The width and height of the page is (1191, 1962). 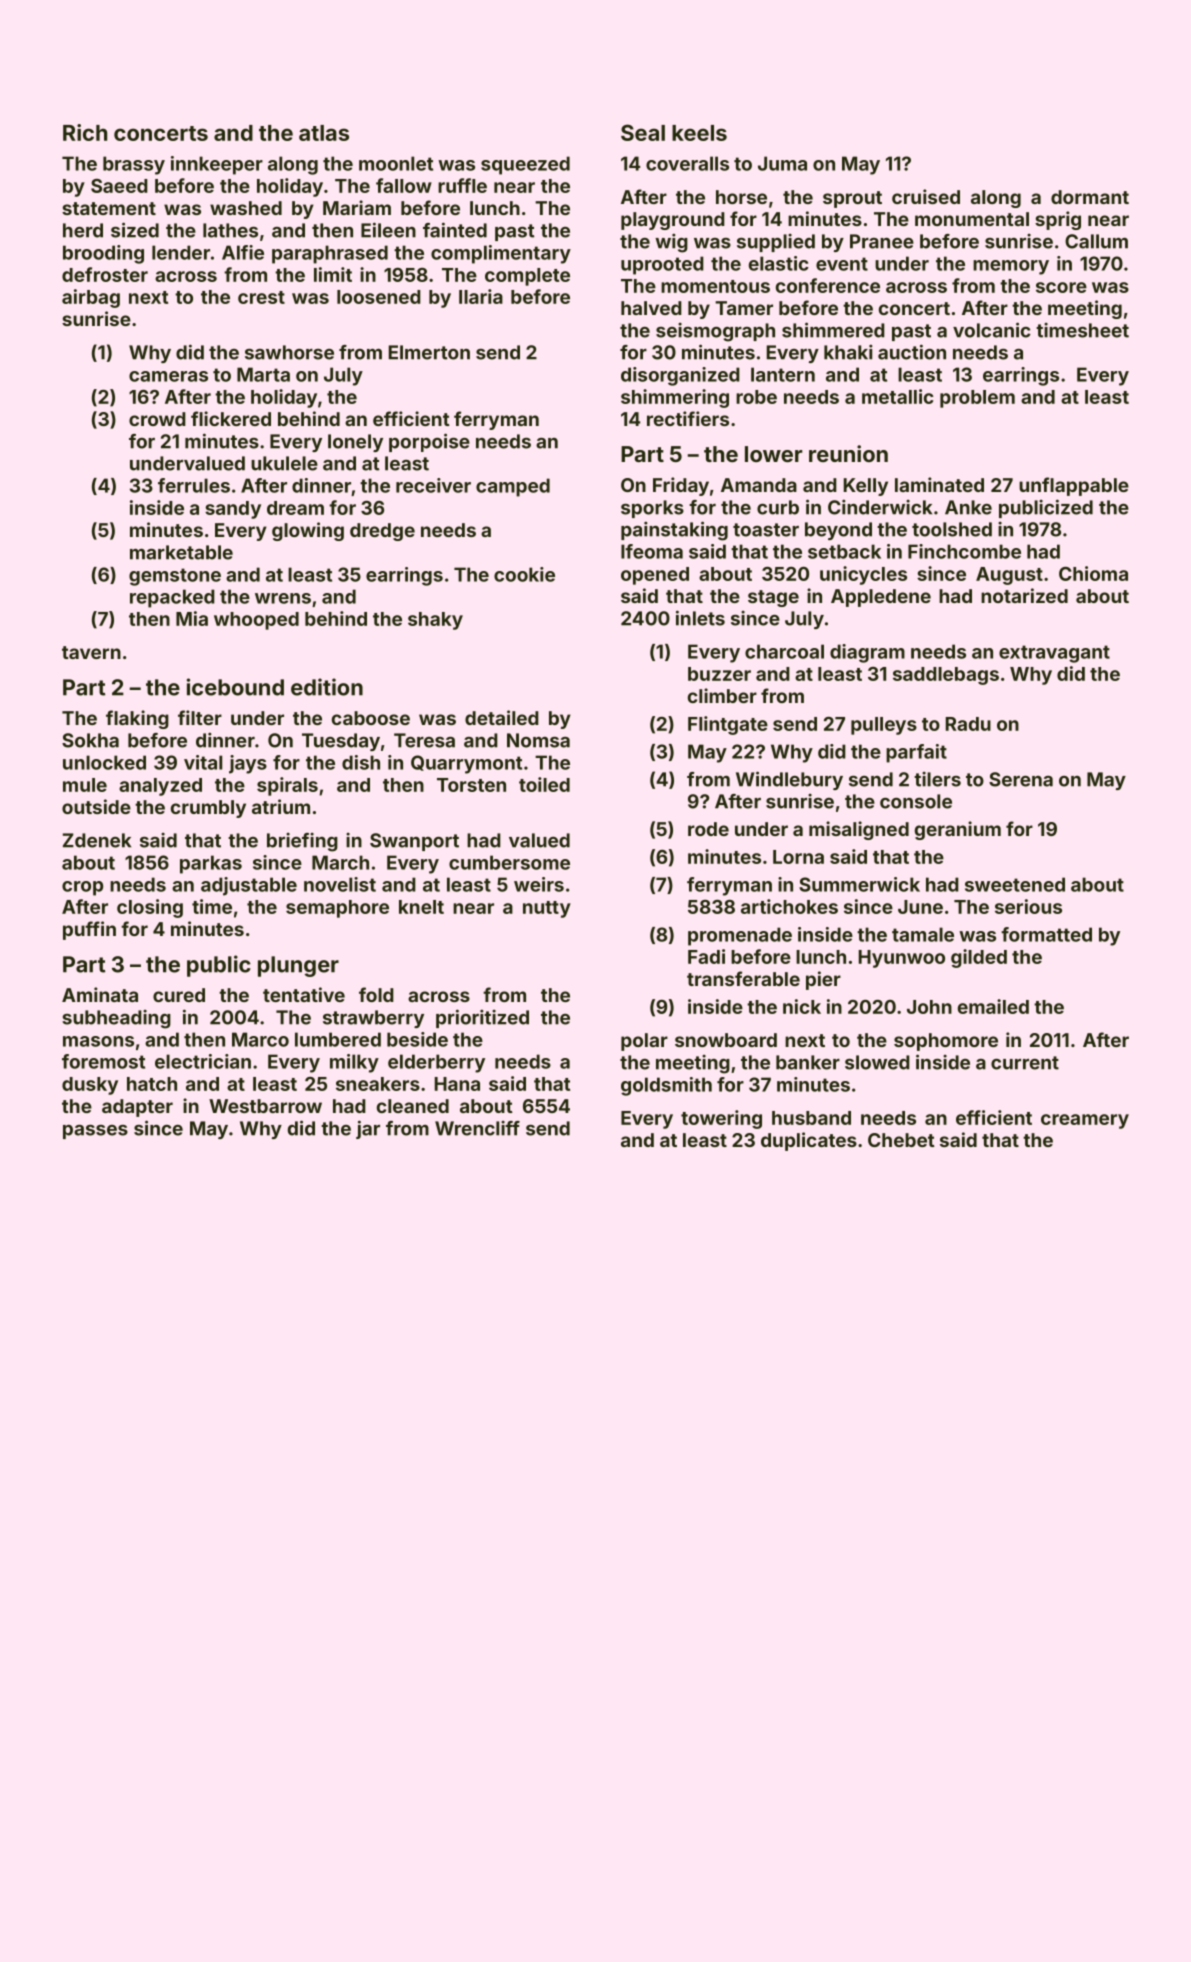 What do you see at coordinates (1021, 779) in the page?
I see `Serena` at bounding box center [1021, 779].
